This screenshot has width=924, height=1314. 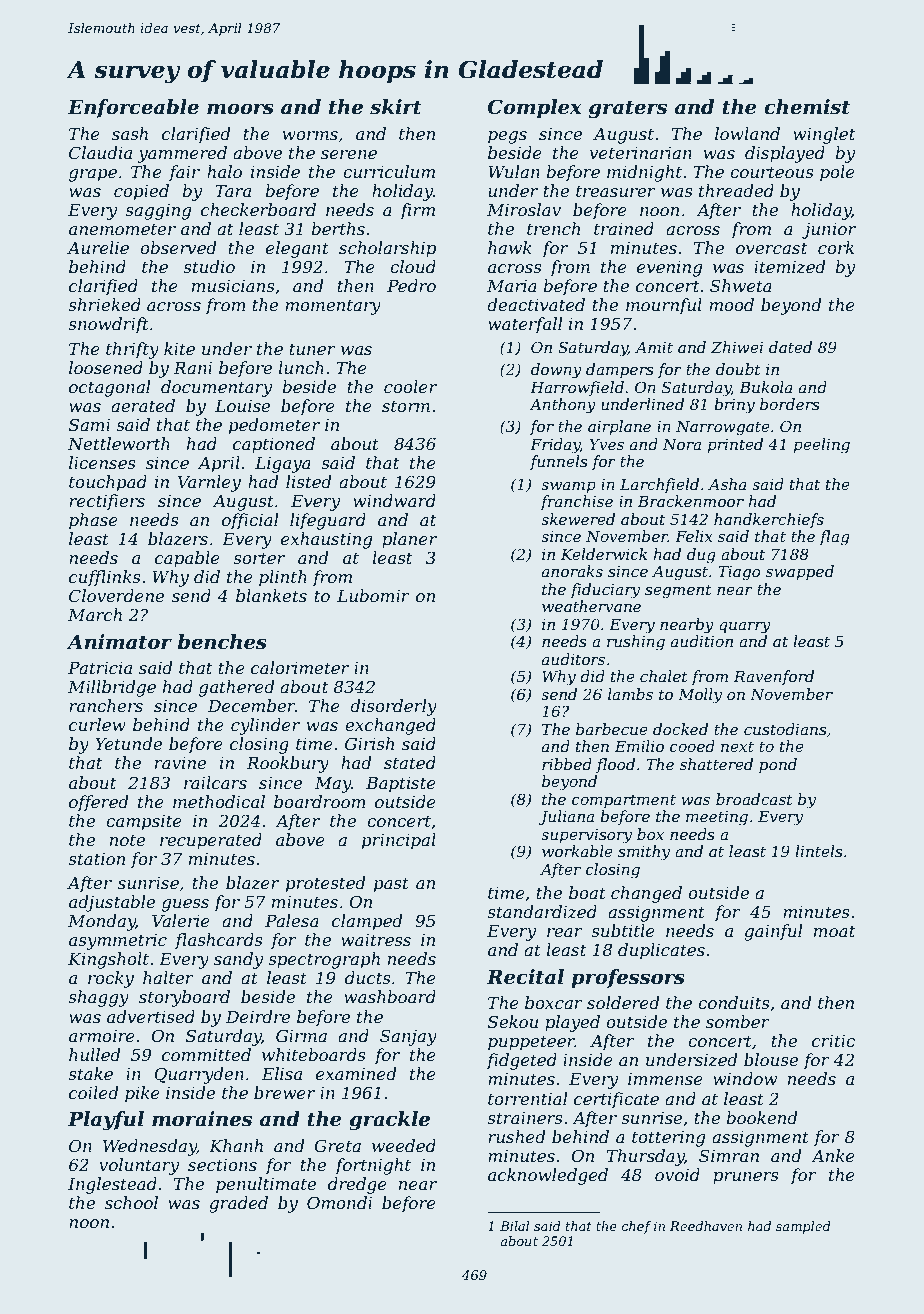 What do you see at coordinates (747, 133) in the screenshot?
I see `lowland` at bounding box center [747, 133].
